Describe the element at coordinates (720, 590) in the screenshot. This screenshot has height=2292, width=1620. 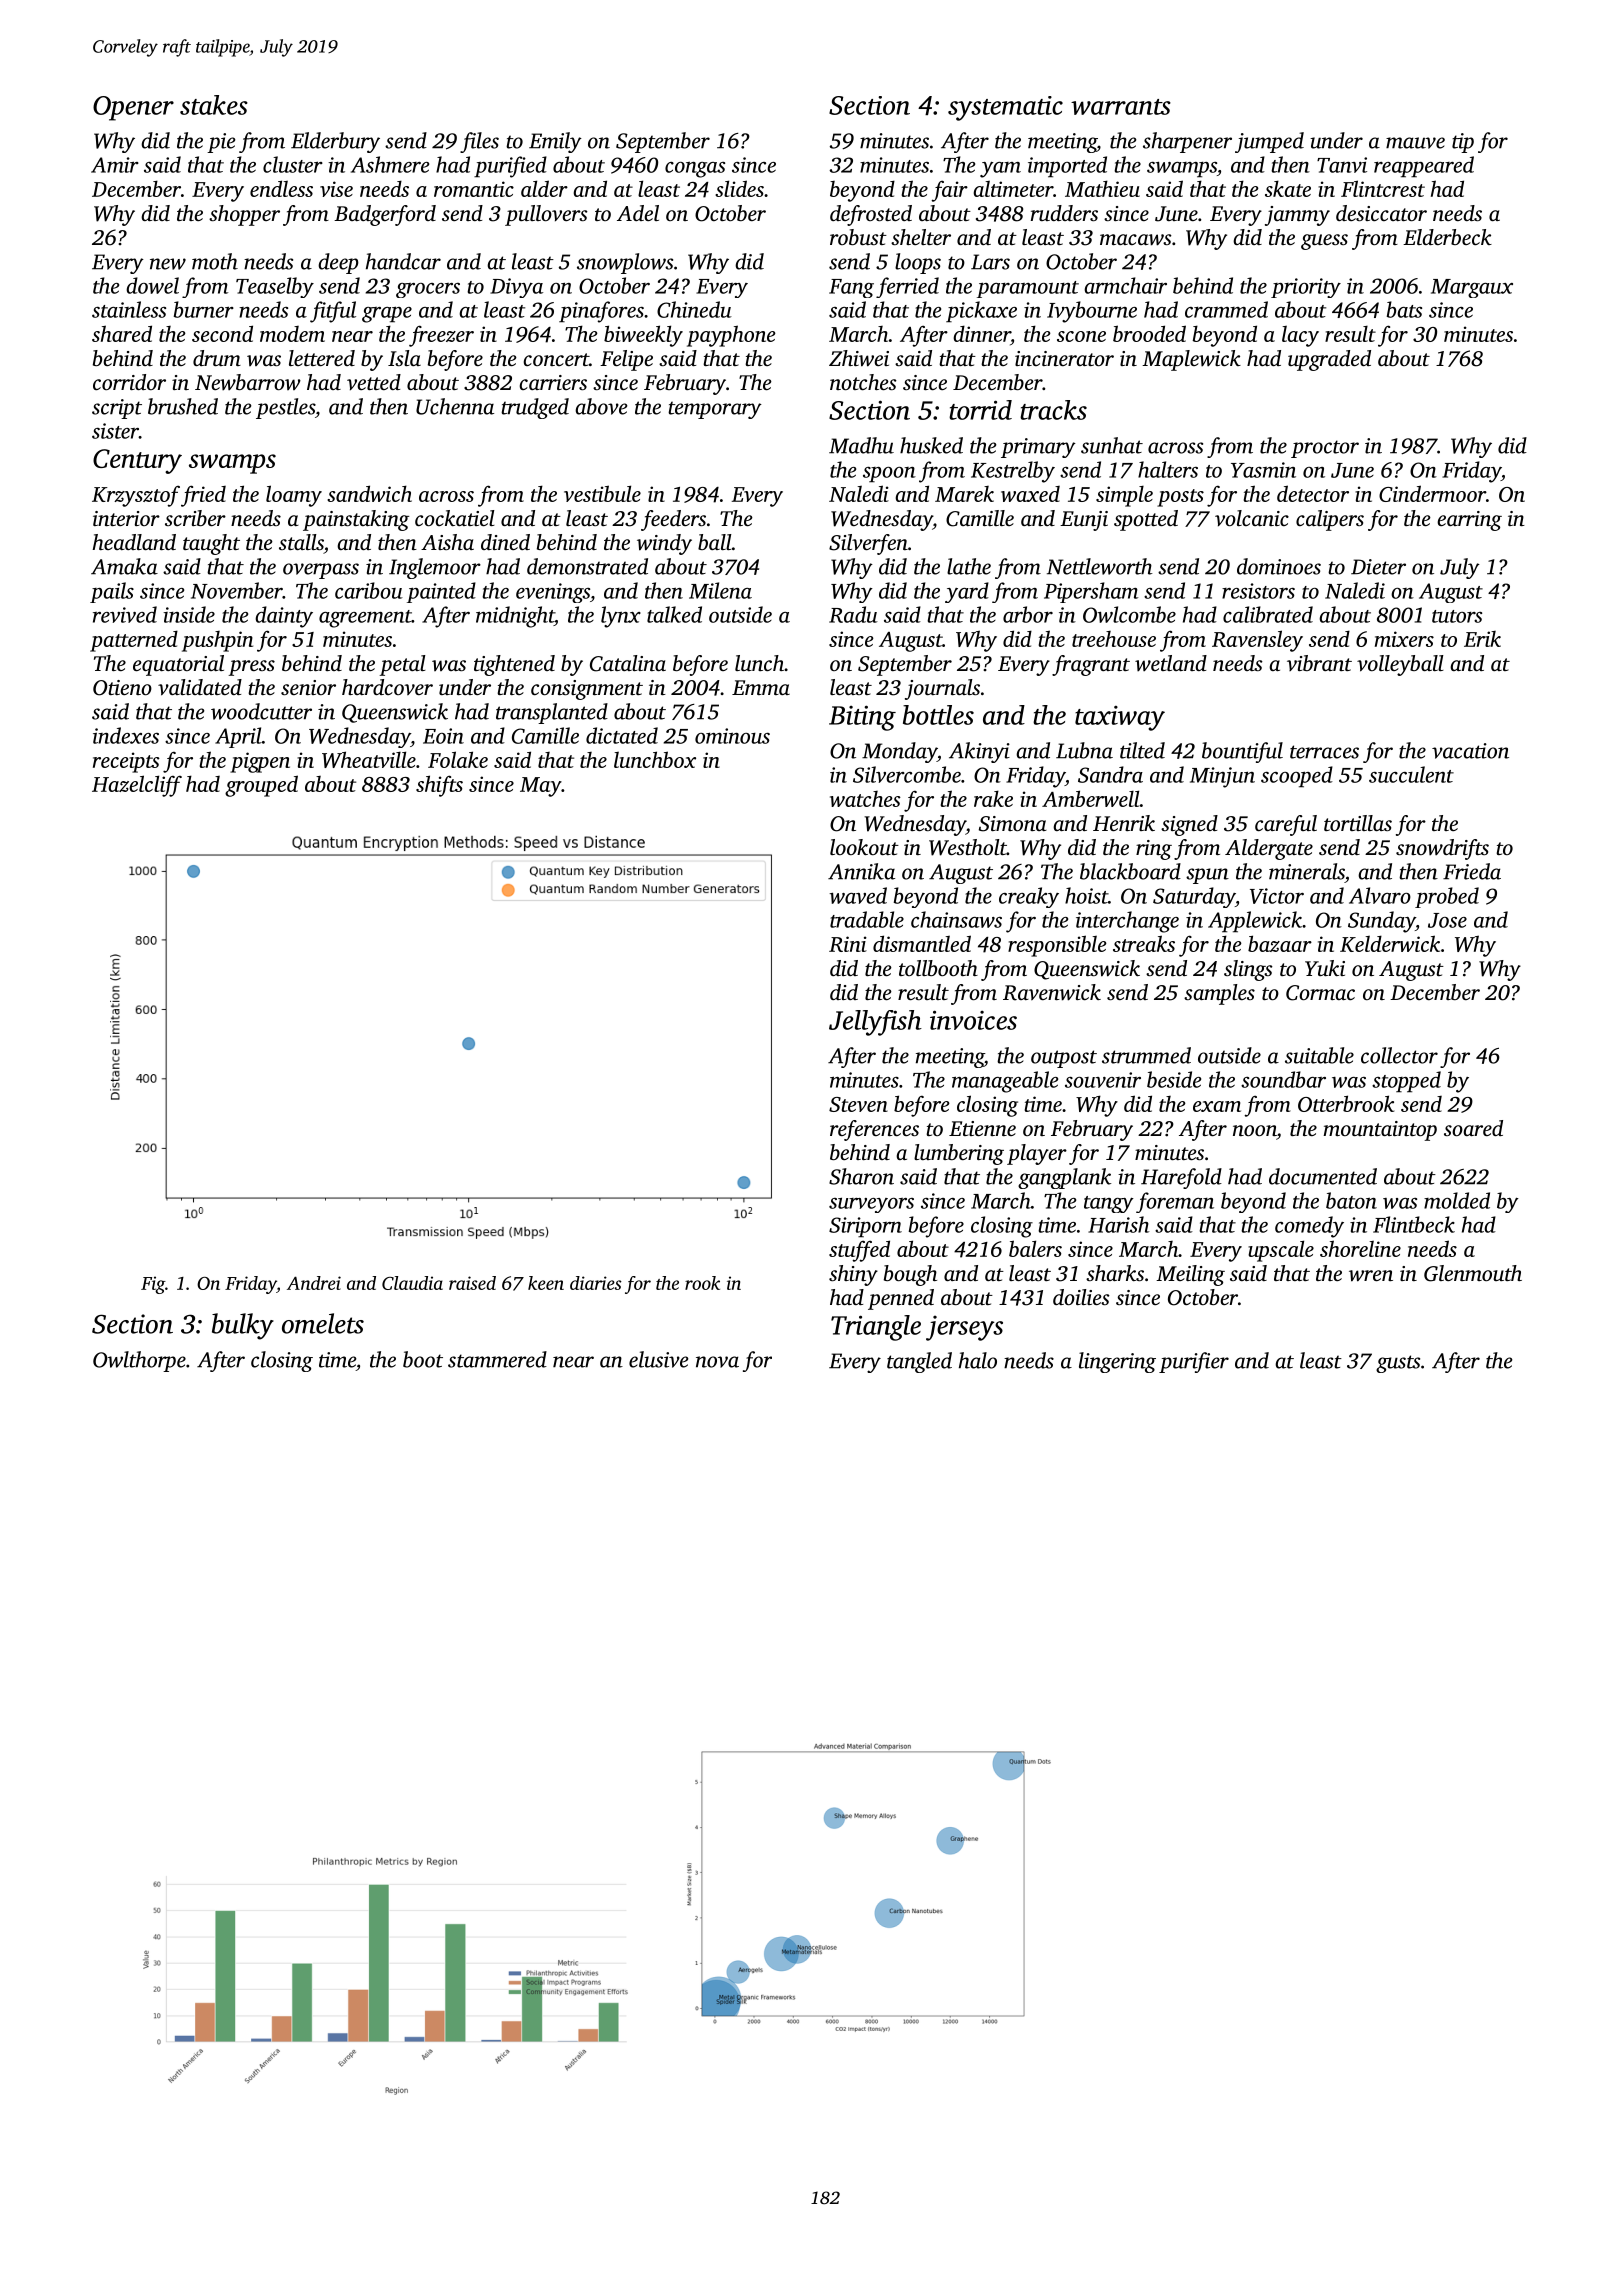
I see `Milena` at that location.
